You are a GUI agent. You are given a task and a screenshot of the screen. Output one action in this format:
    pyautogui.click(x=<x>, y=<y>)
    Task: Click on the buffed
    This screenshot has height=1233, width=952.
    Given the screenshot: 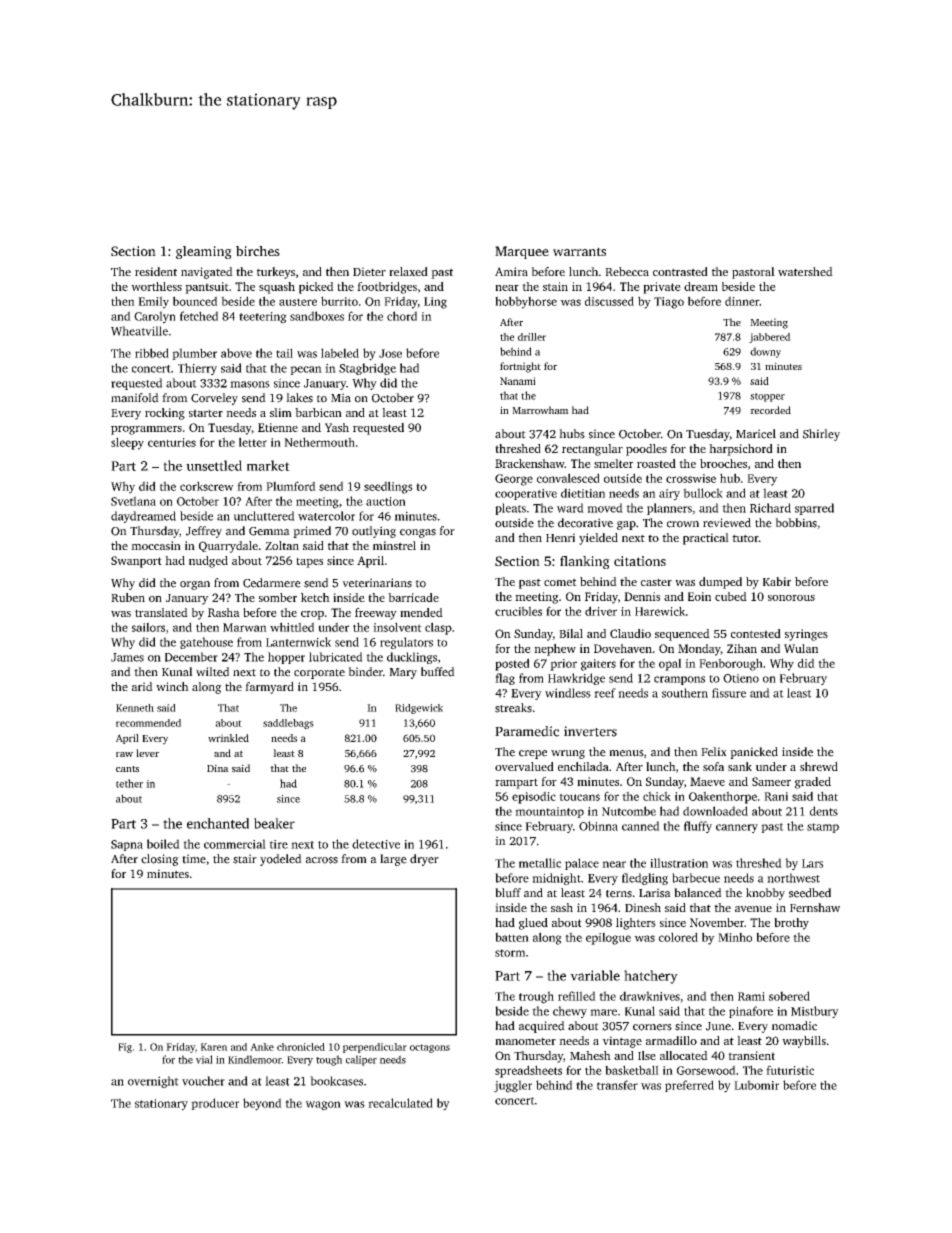 What is the action you would take?
    pyautogui.click(x=438, y=672)
